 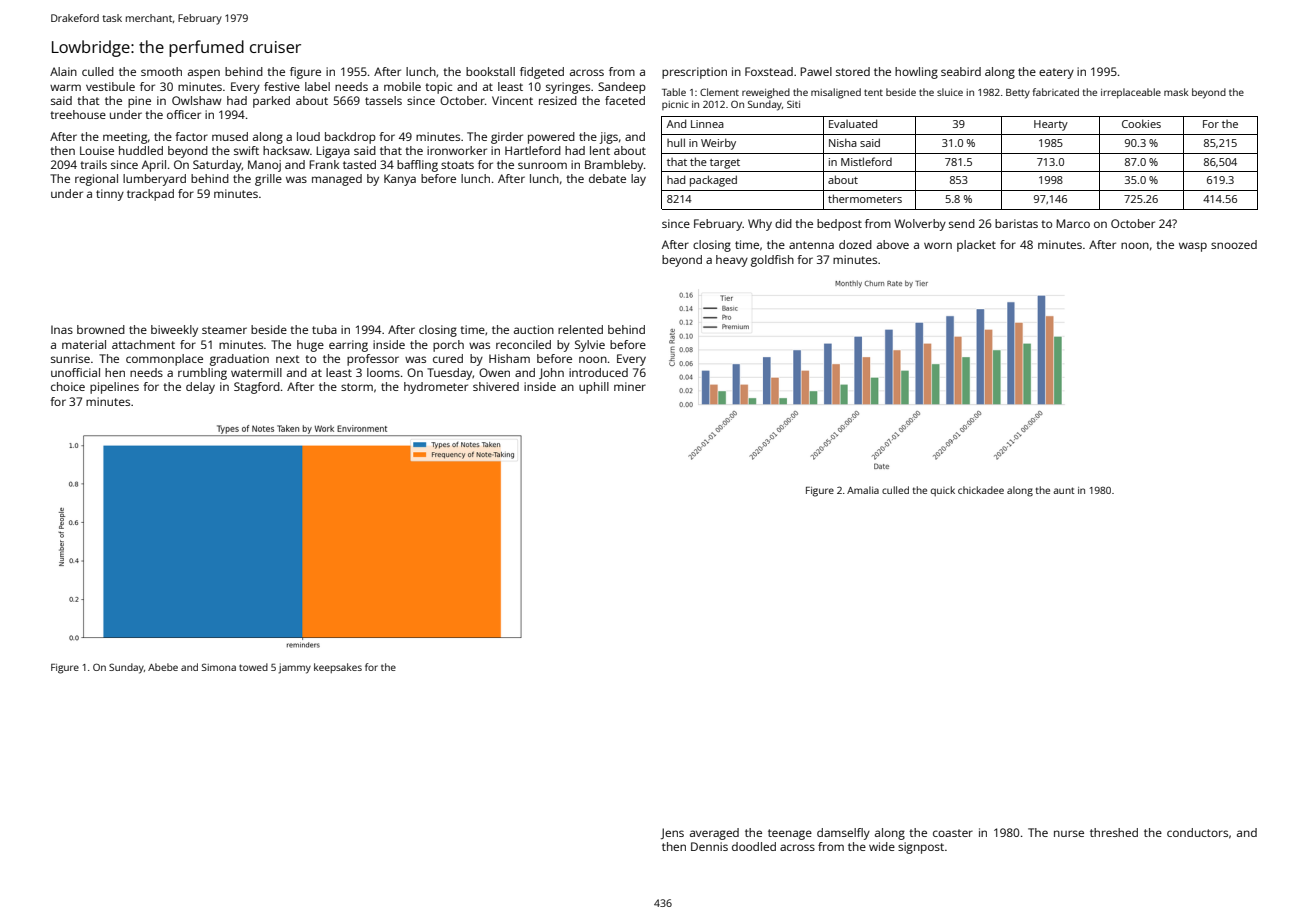 I want to click on pipelines, so click(x=114, y=388).
